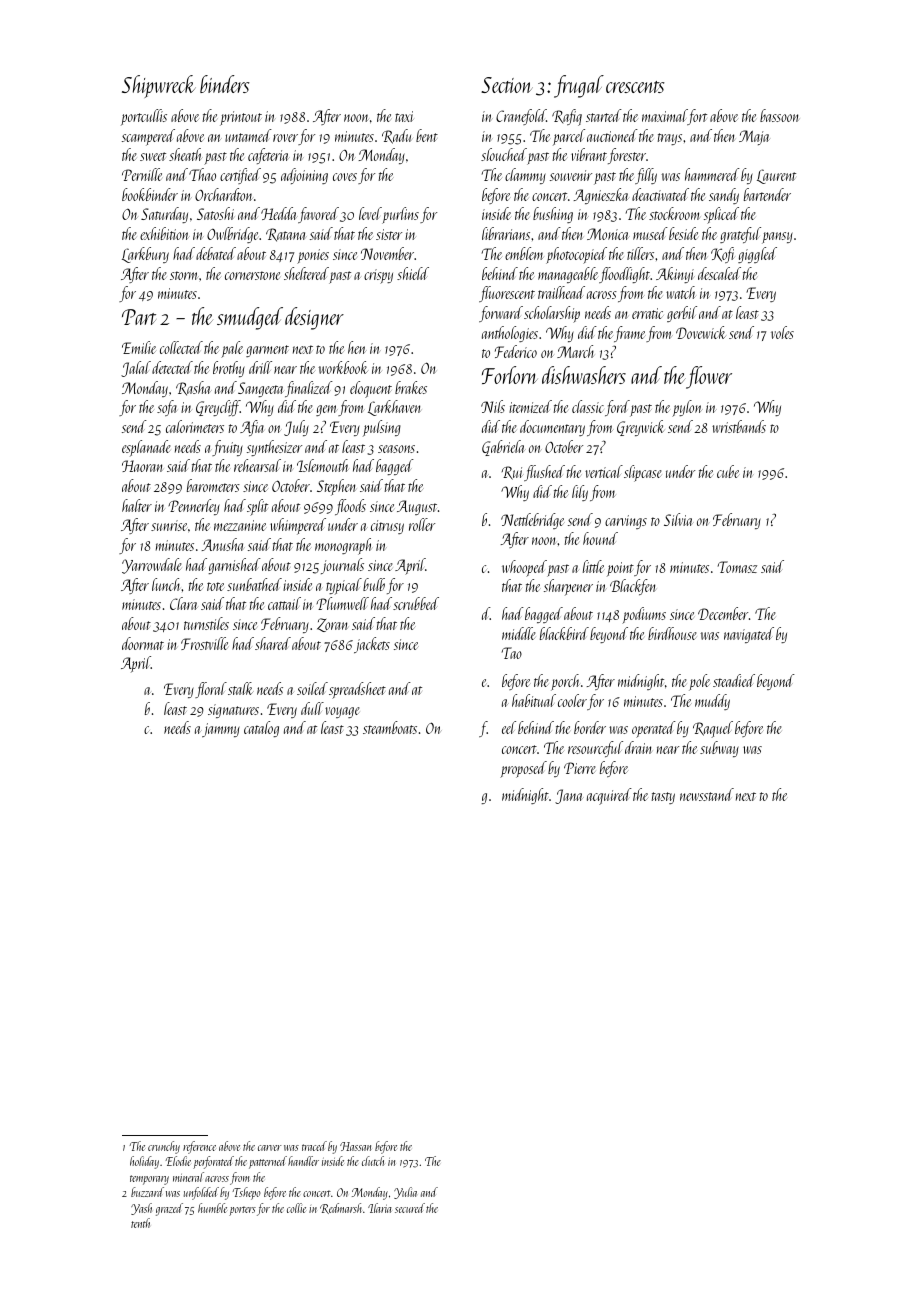 The image size is (924, 1308). Describe the element at coordinates (296, 1208) in the screenshot. I see `collie` at that location.
